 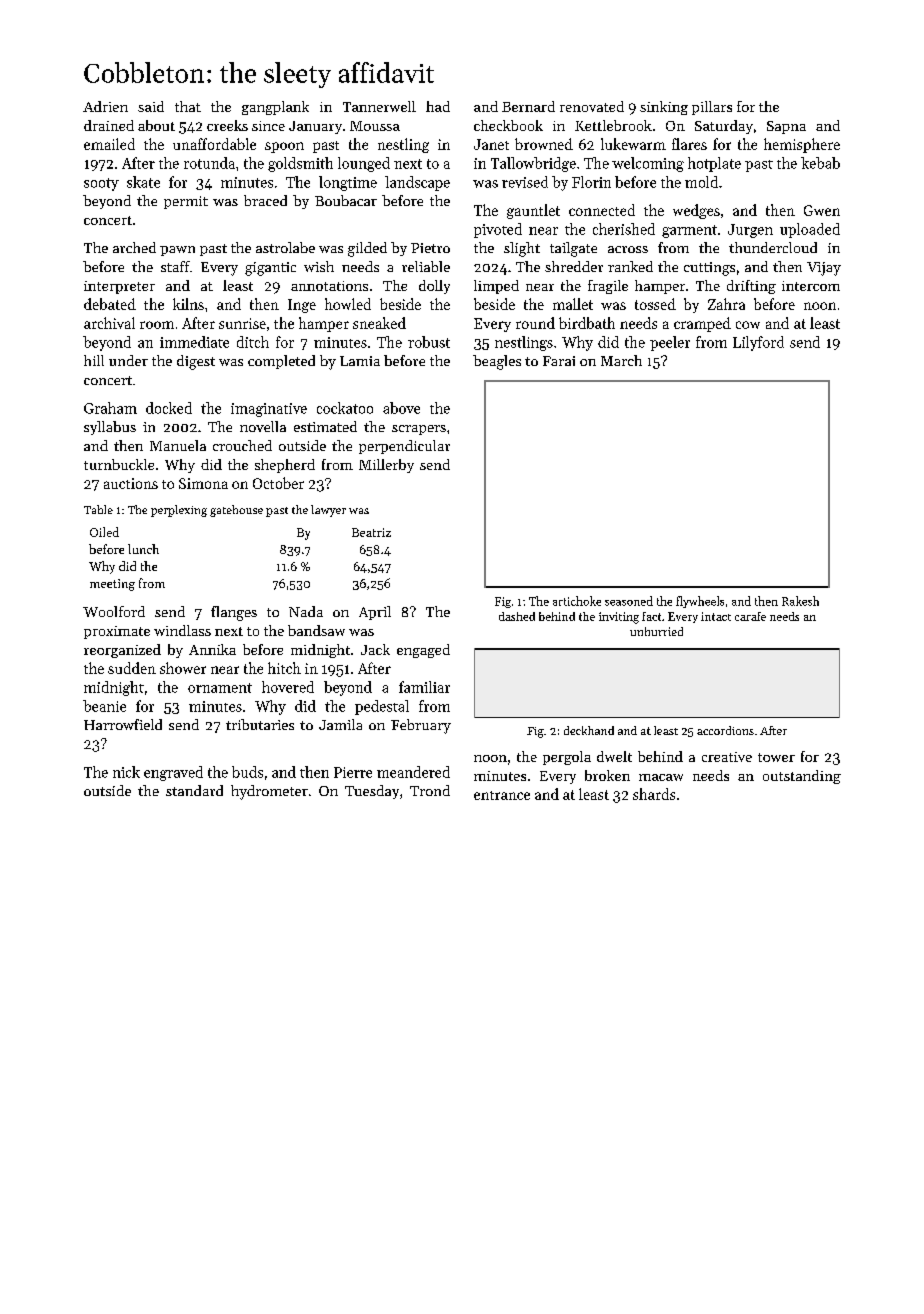 What do you see at coordinates (786, 127) in the image?
I see `Sapna` at bounding box center [786, 127].
